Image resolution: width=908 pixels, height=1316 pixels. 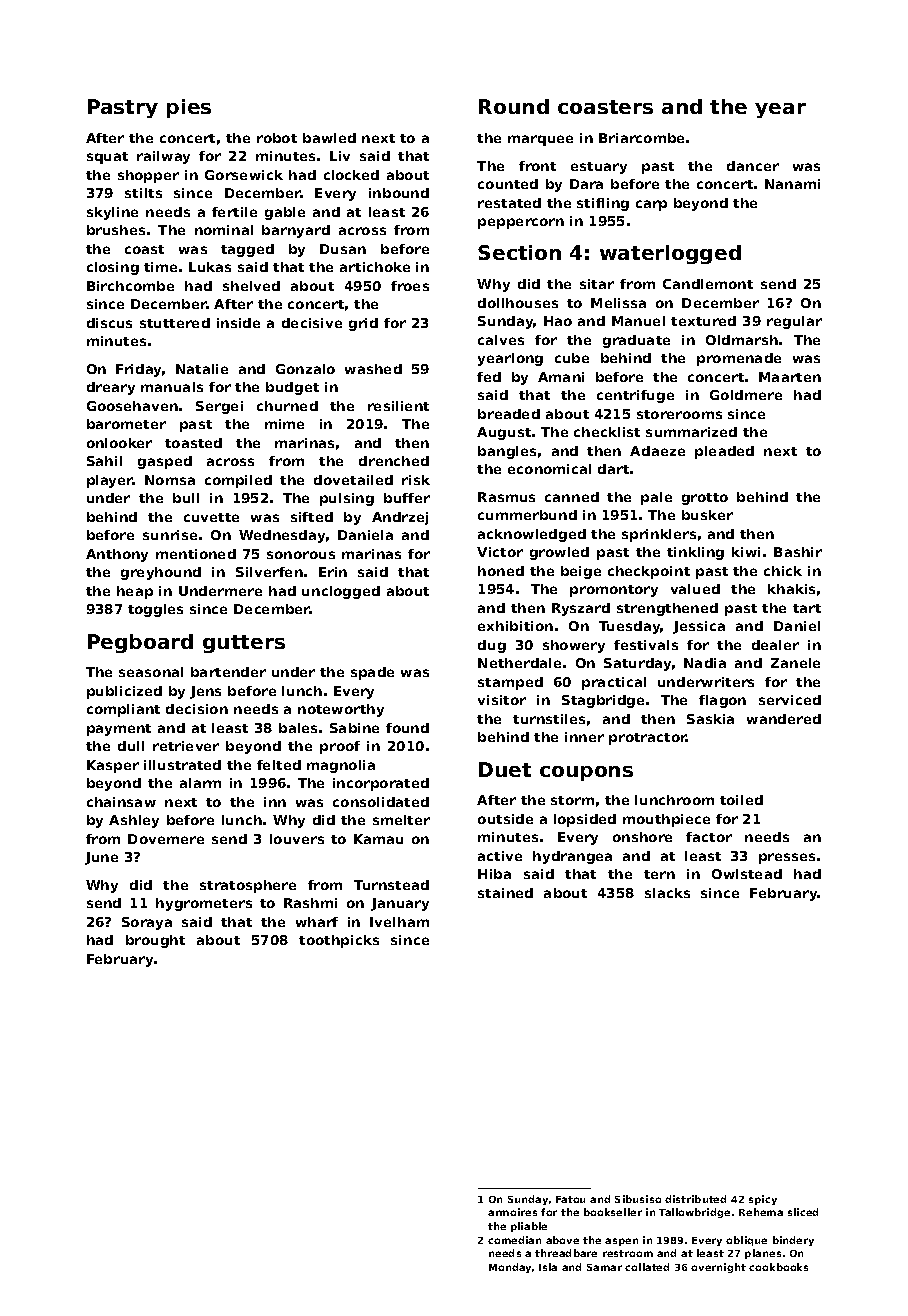 I want to click on publicized, so click(x=124, y=692).
